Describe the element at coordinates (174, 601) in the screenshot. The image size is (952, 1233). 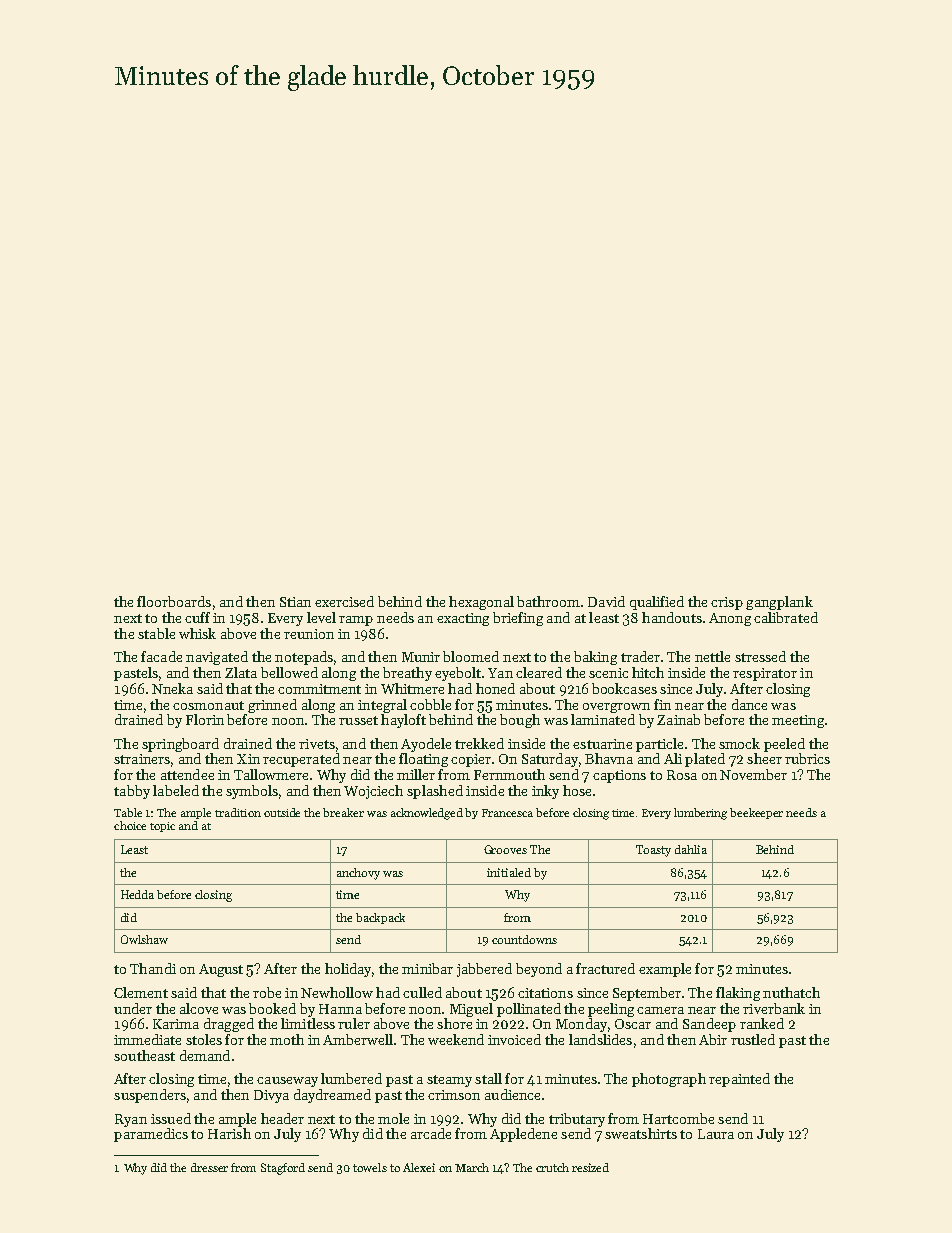
I see `floorboards` at that location.
